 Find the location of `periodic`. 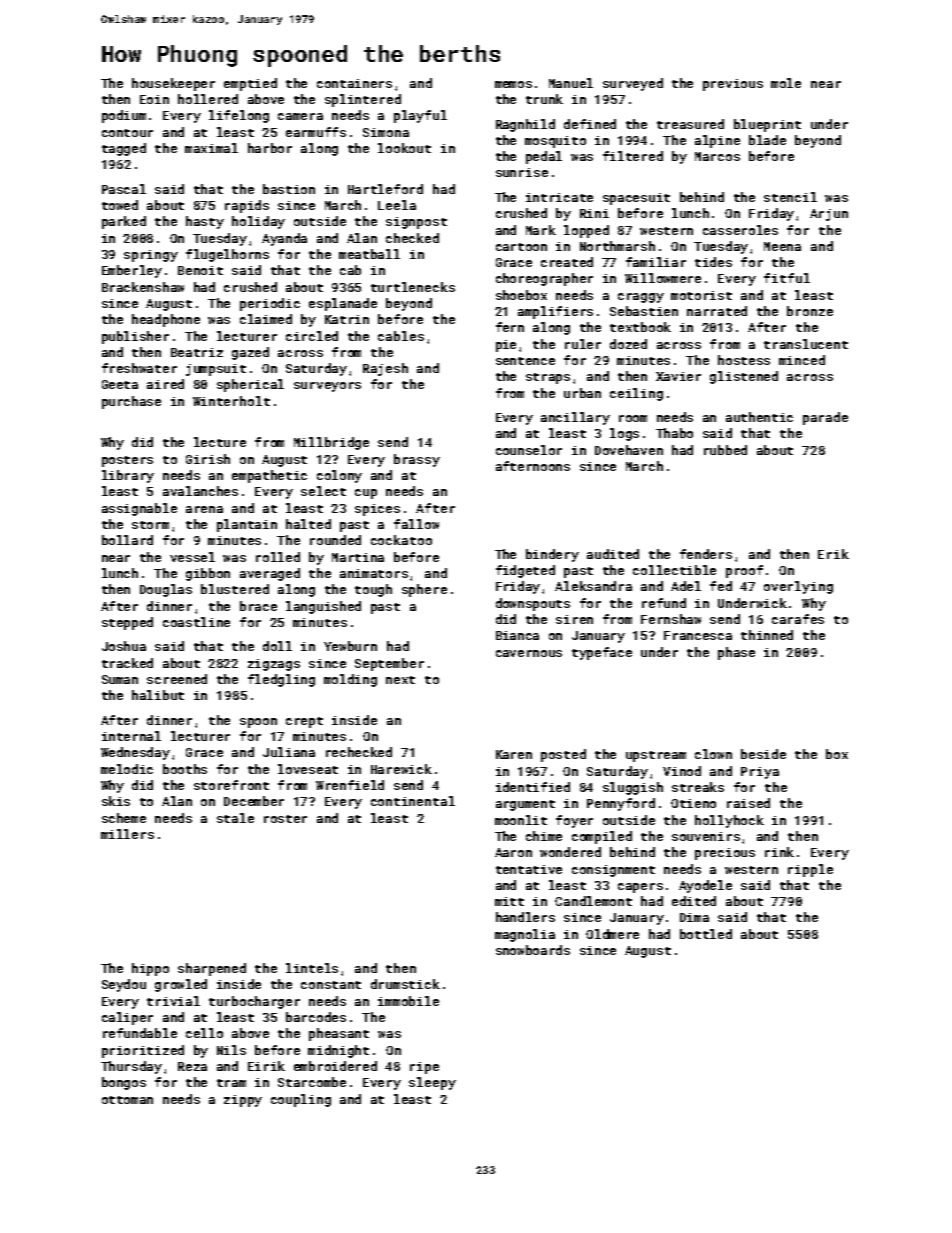

periodic is located at coordinates (270, 304).
